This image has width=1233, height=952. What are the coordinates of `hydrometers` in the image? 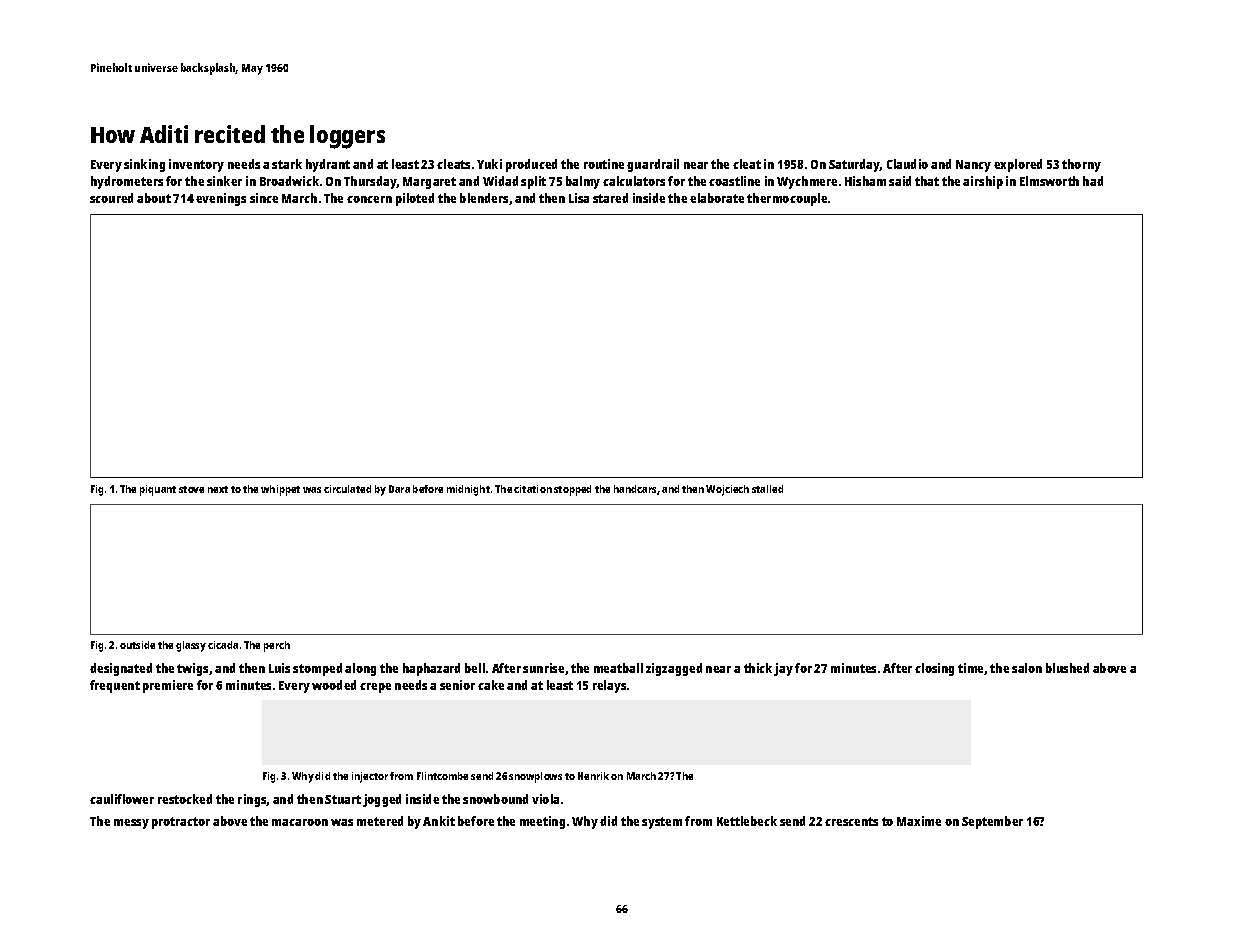 It's located at (127, 182).
